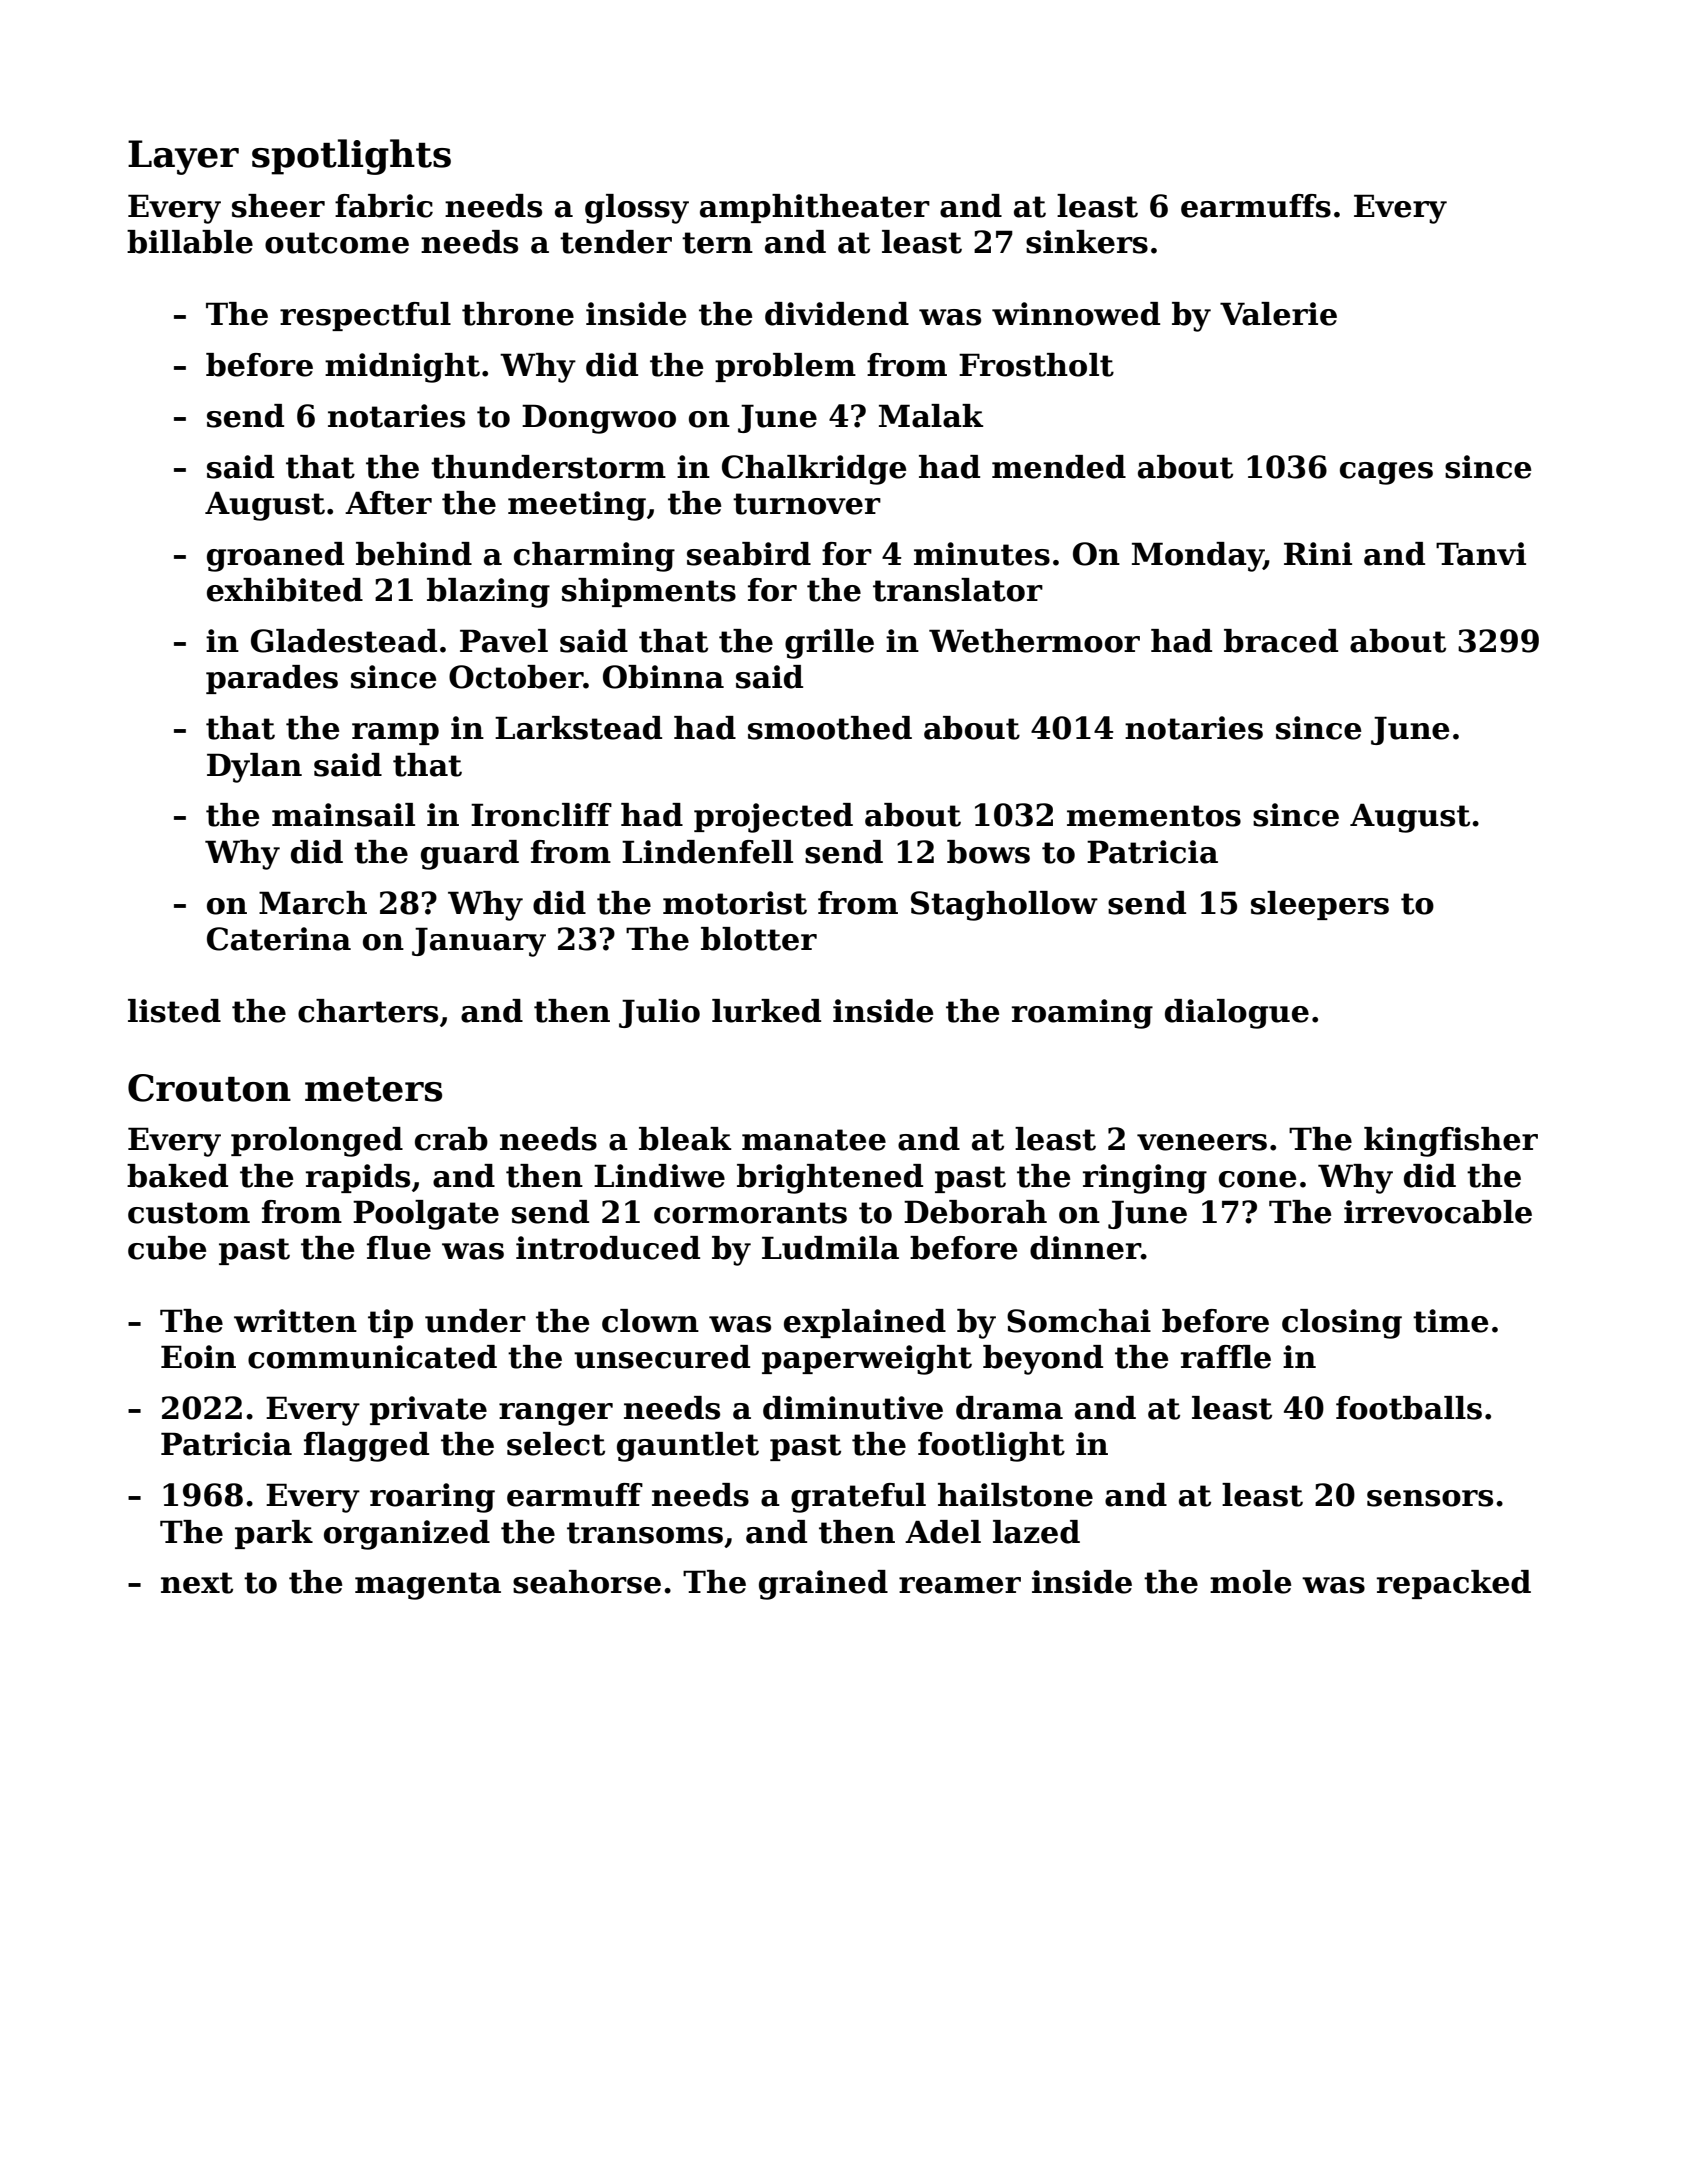  What do you see at coordinates (279, 939) in the image?
I see `Caterina` at bounding box center [279, 939].
